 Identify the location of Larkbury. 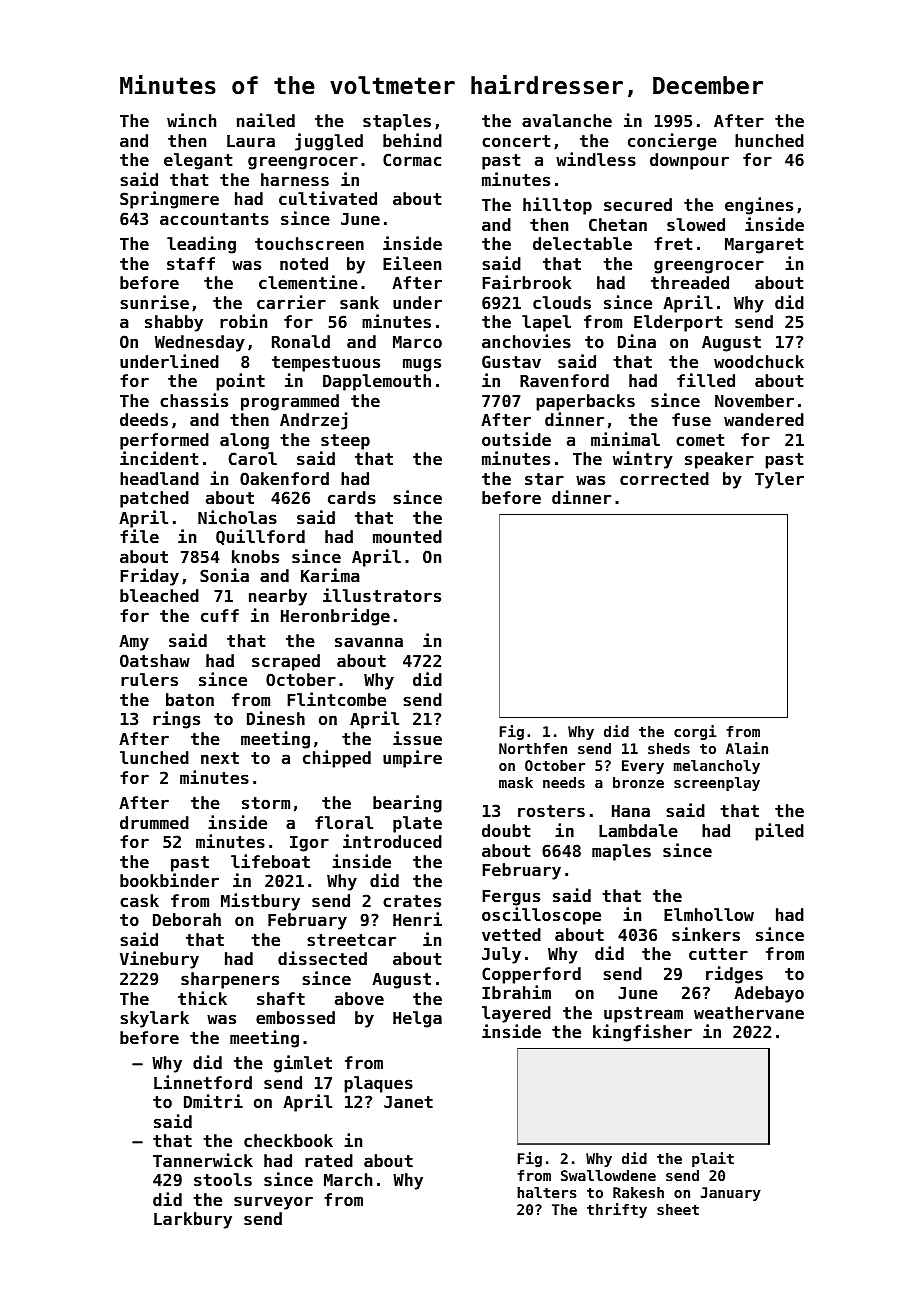
(193, 1220).
